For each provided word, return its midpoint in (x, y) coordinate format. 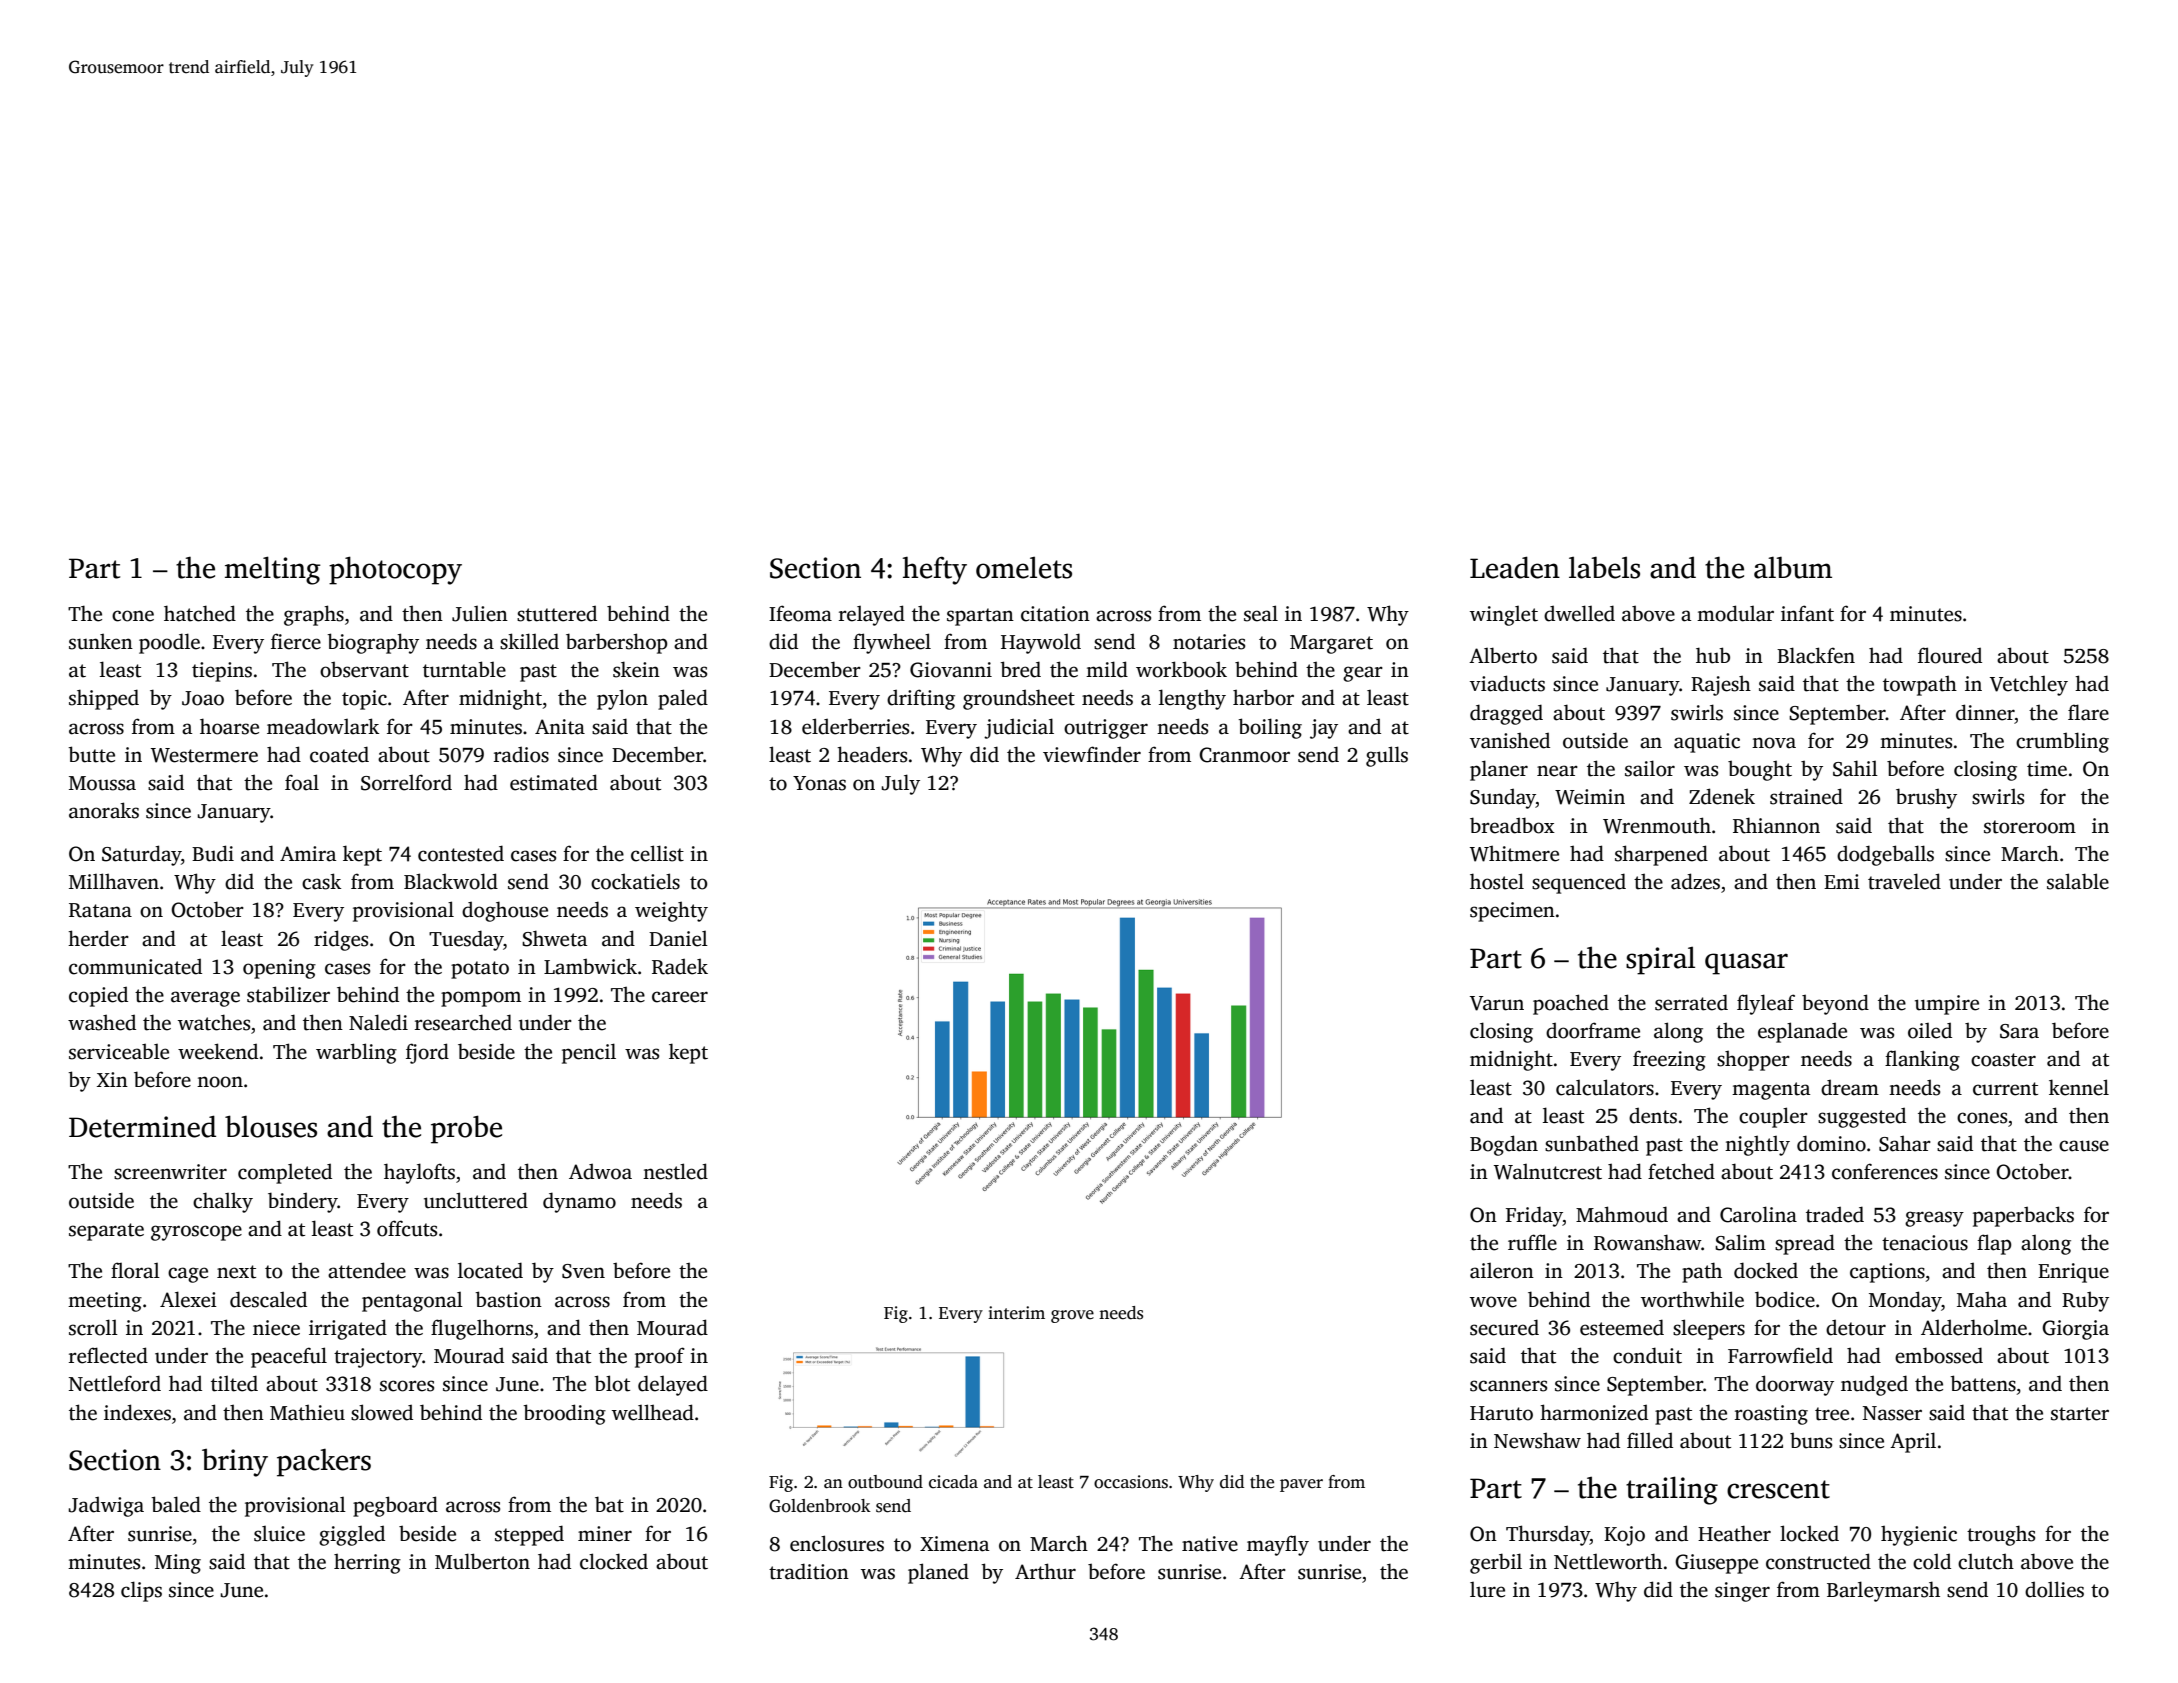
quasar (1746, 964)
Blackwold (451, 881)
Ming (178, 1564)
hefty (935, 570)
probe (466, 1129)
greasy (1934, 1219)
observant (364, 669)
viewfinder (1092, 754)
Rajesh (1721, 685)
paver (1301, 1485)
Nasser (1892, 1413)
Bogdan (1504, 1145)
